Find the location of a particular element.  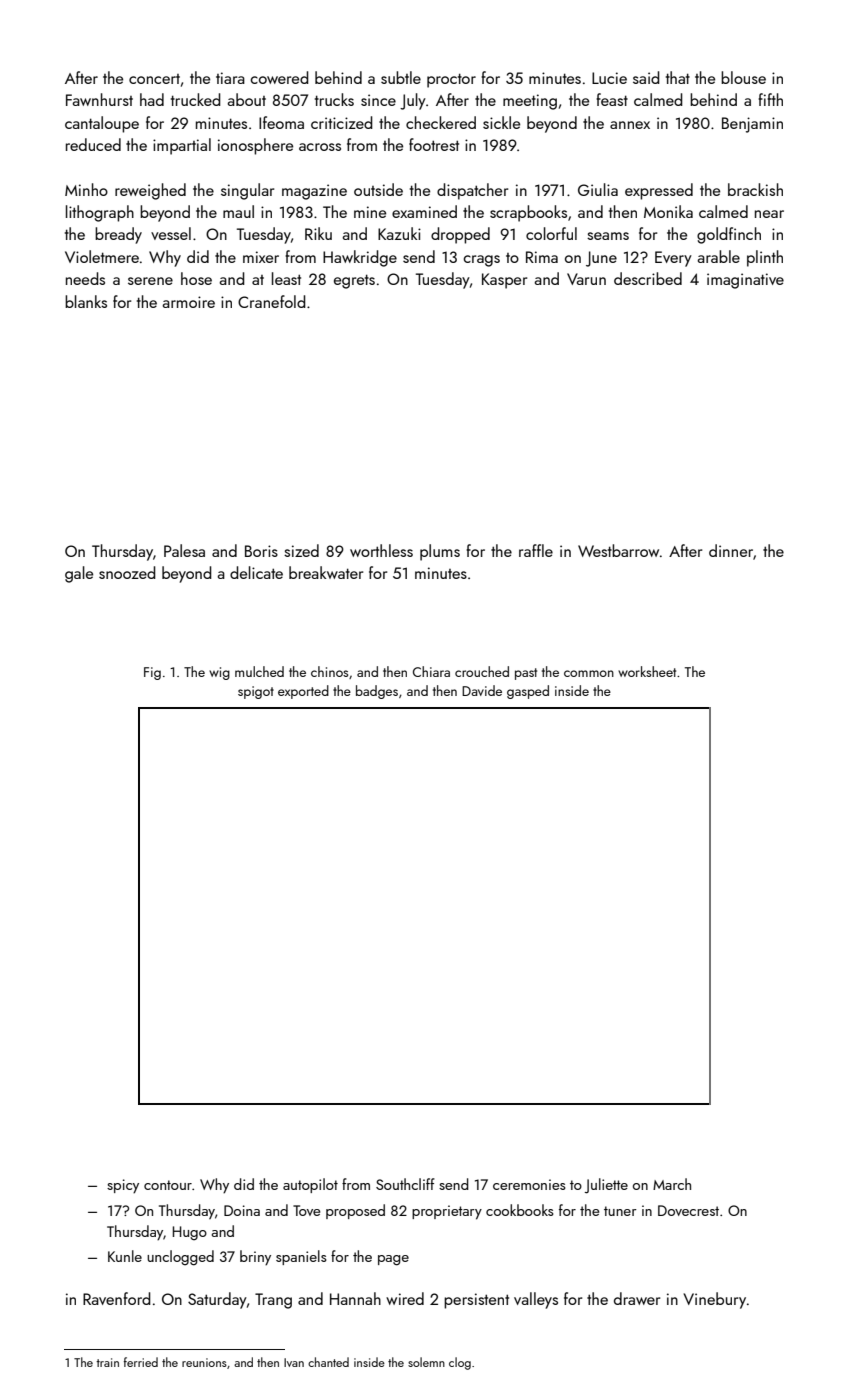

Palesa is located at coordinates (184, 550).
